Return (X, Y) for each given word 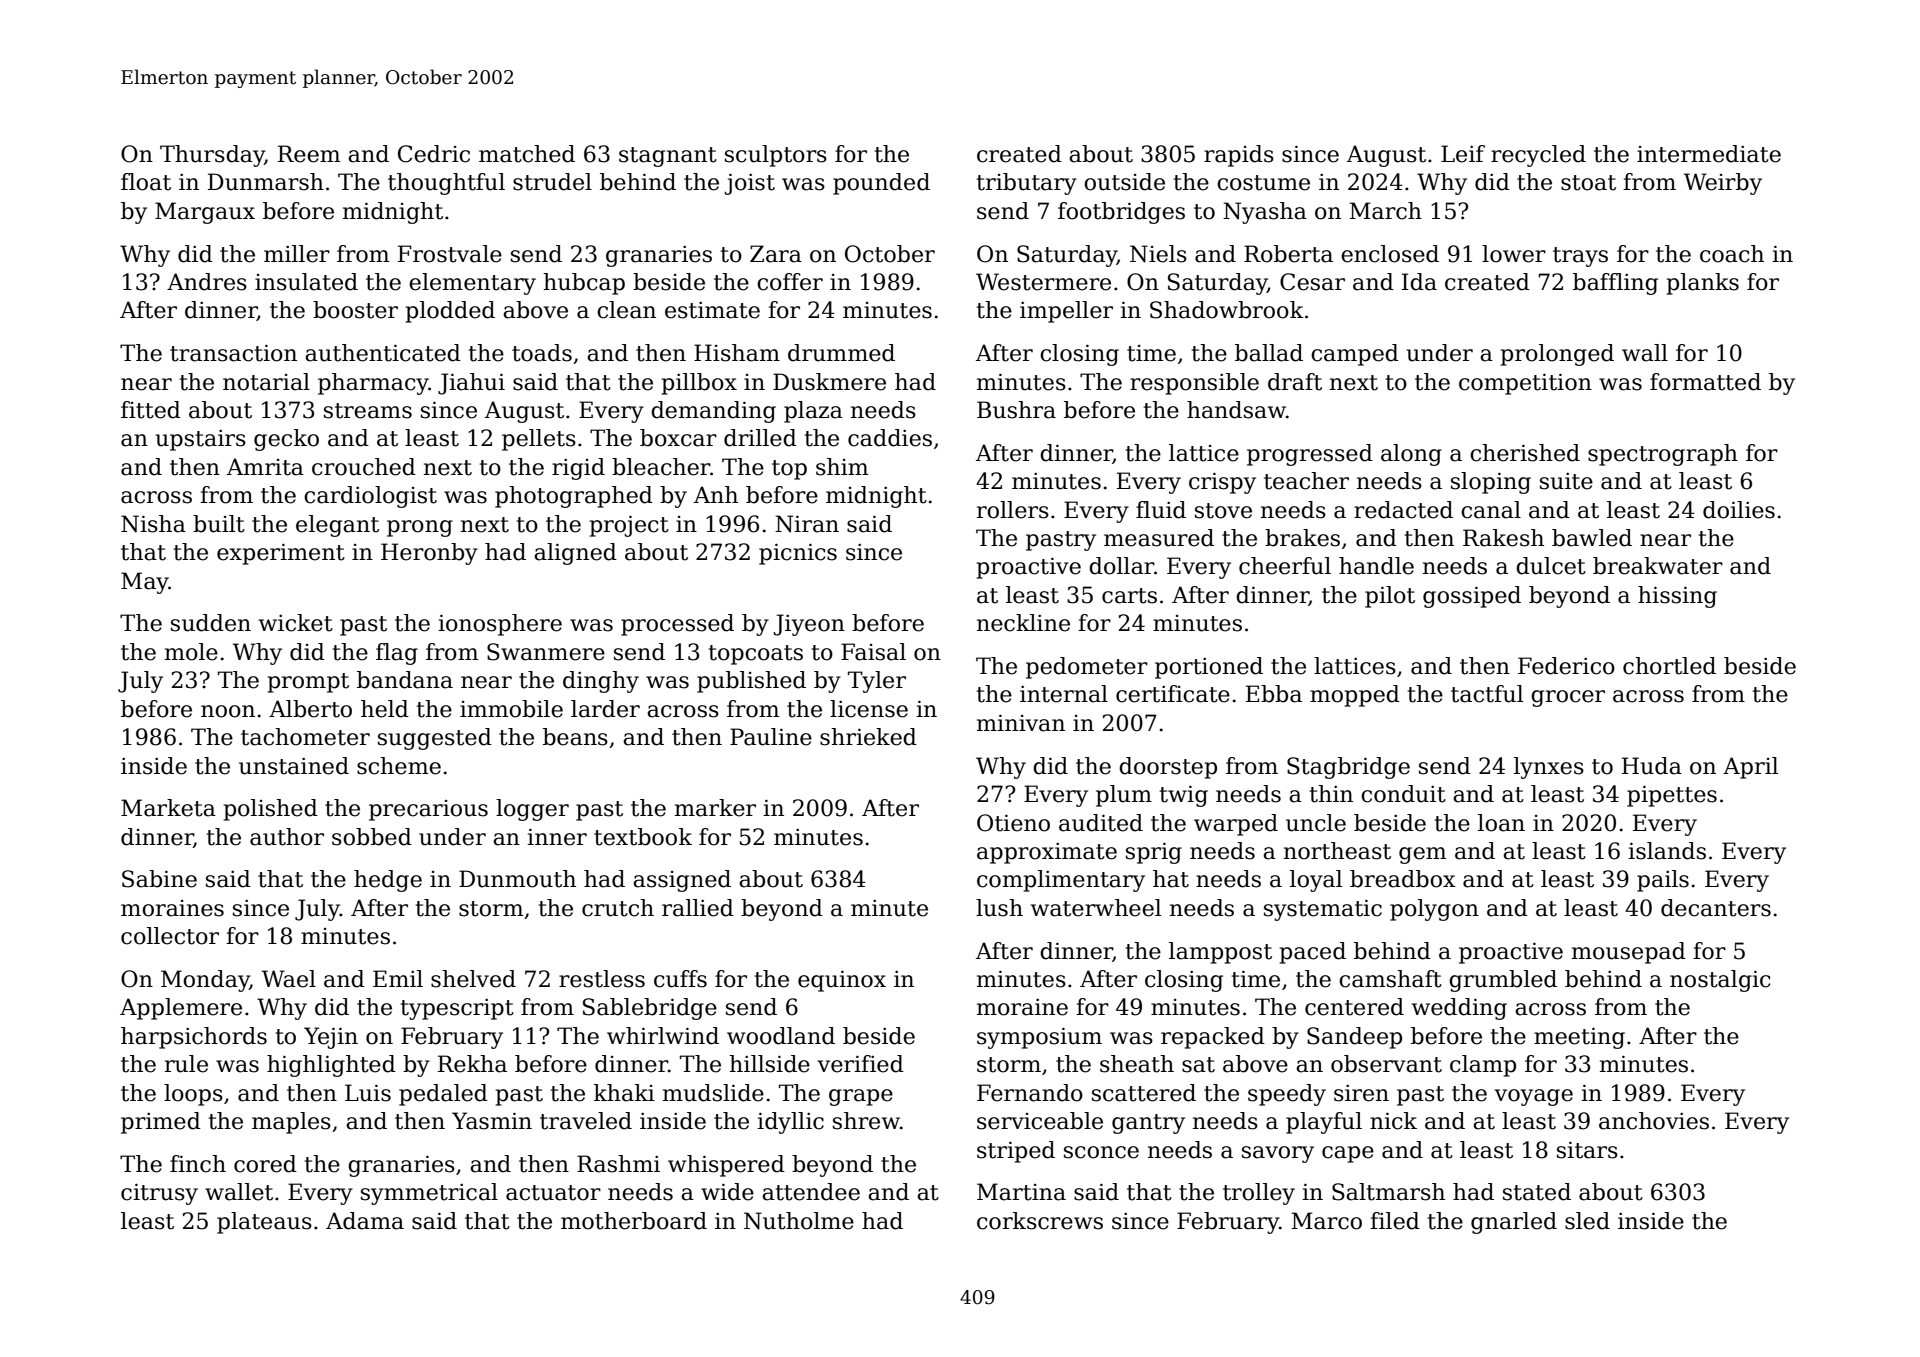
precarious (428, 810)
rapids (1239, 156)
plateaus (264, 1223)
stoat (1588, 183)
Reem (309, 154)
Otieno (1013, 823)
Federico (1566, 666)
